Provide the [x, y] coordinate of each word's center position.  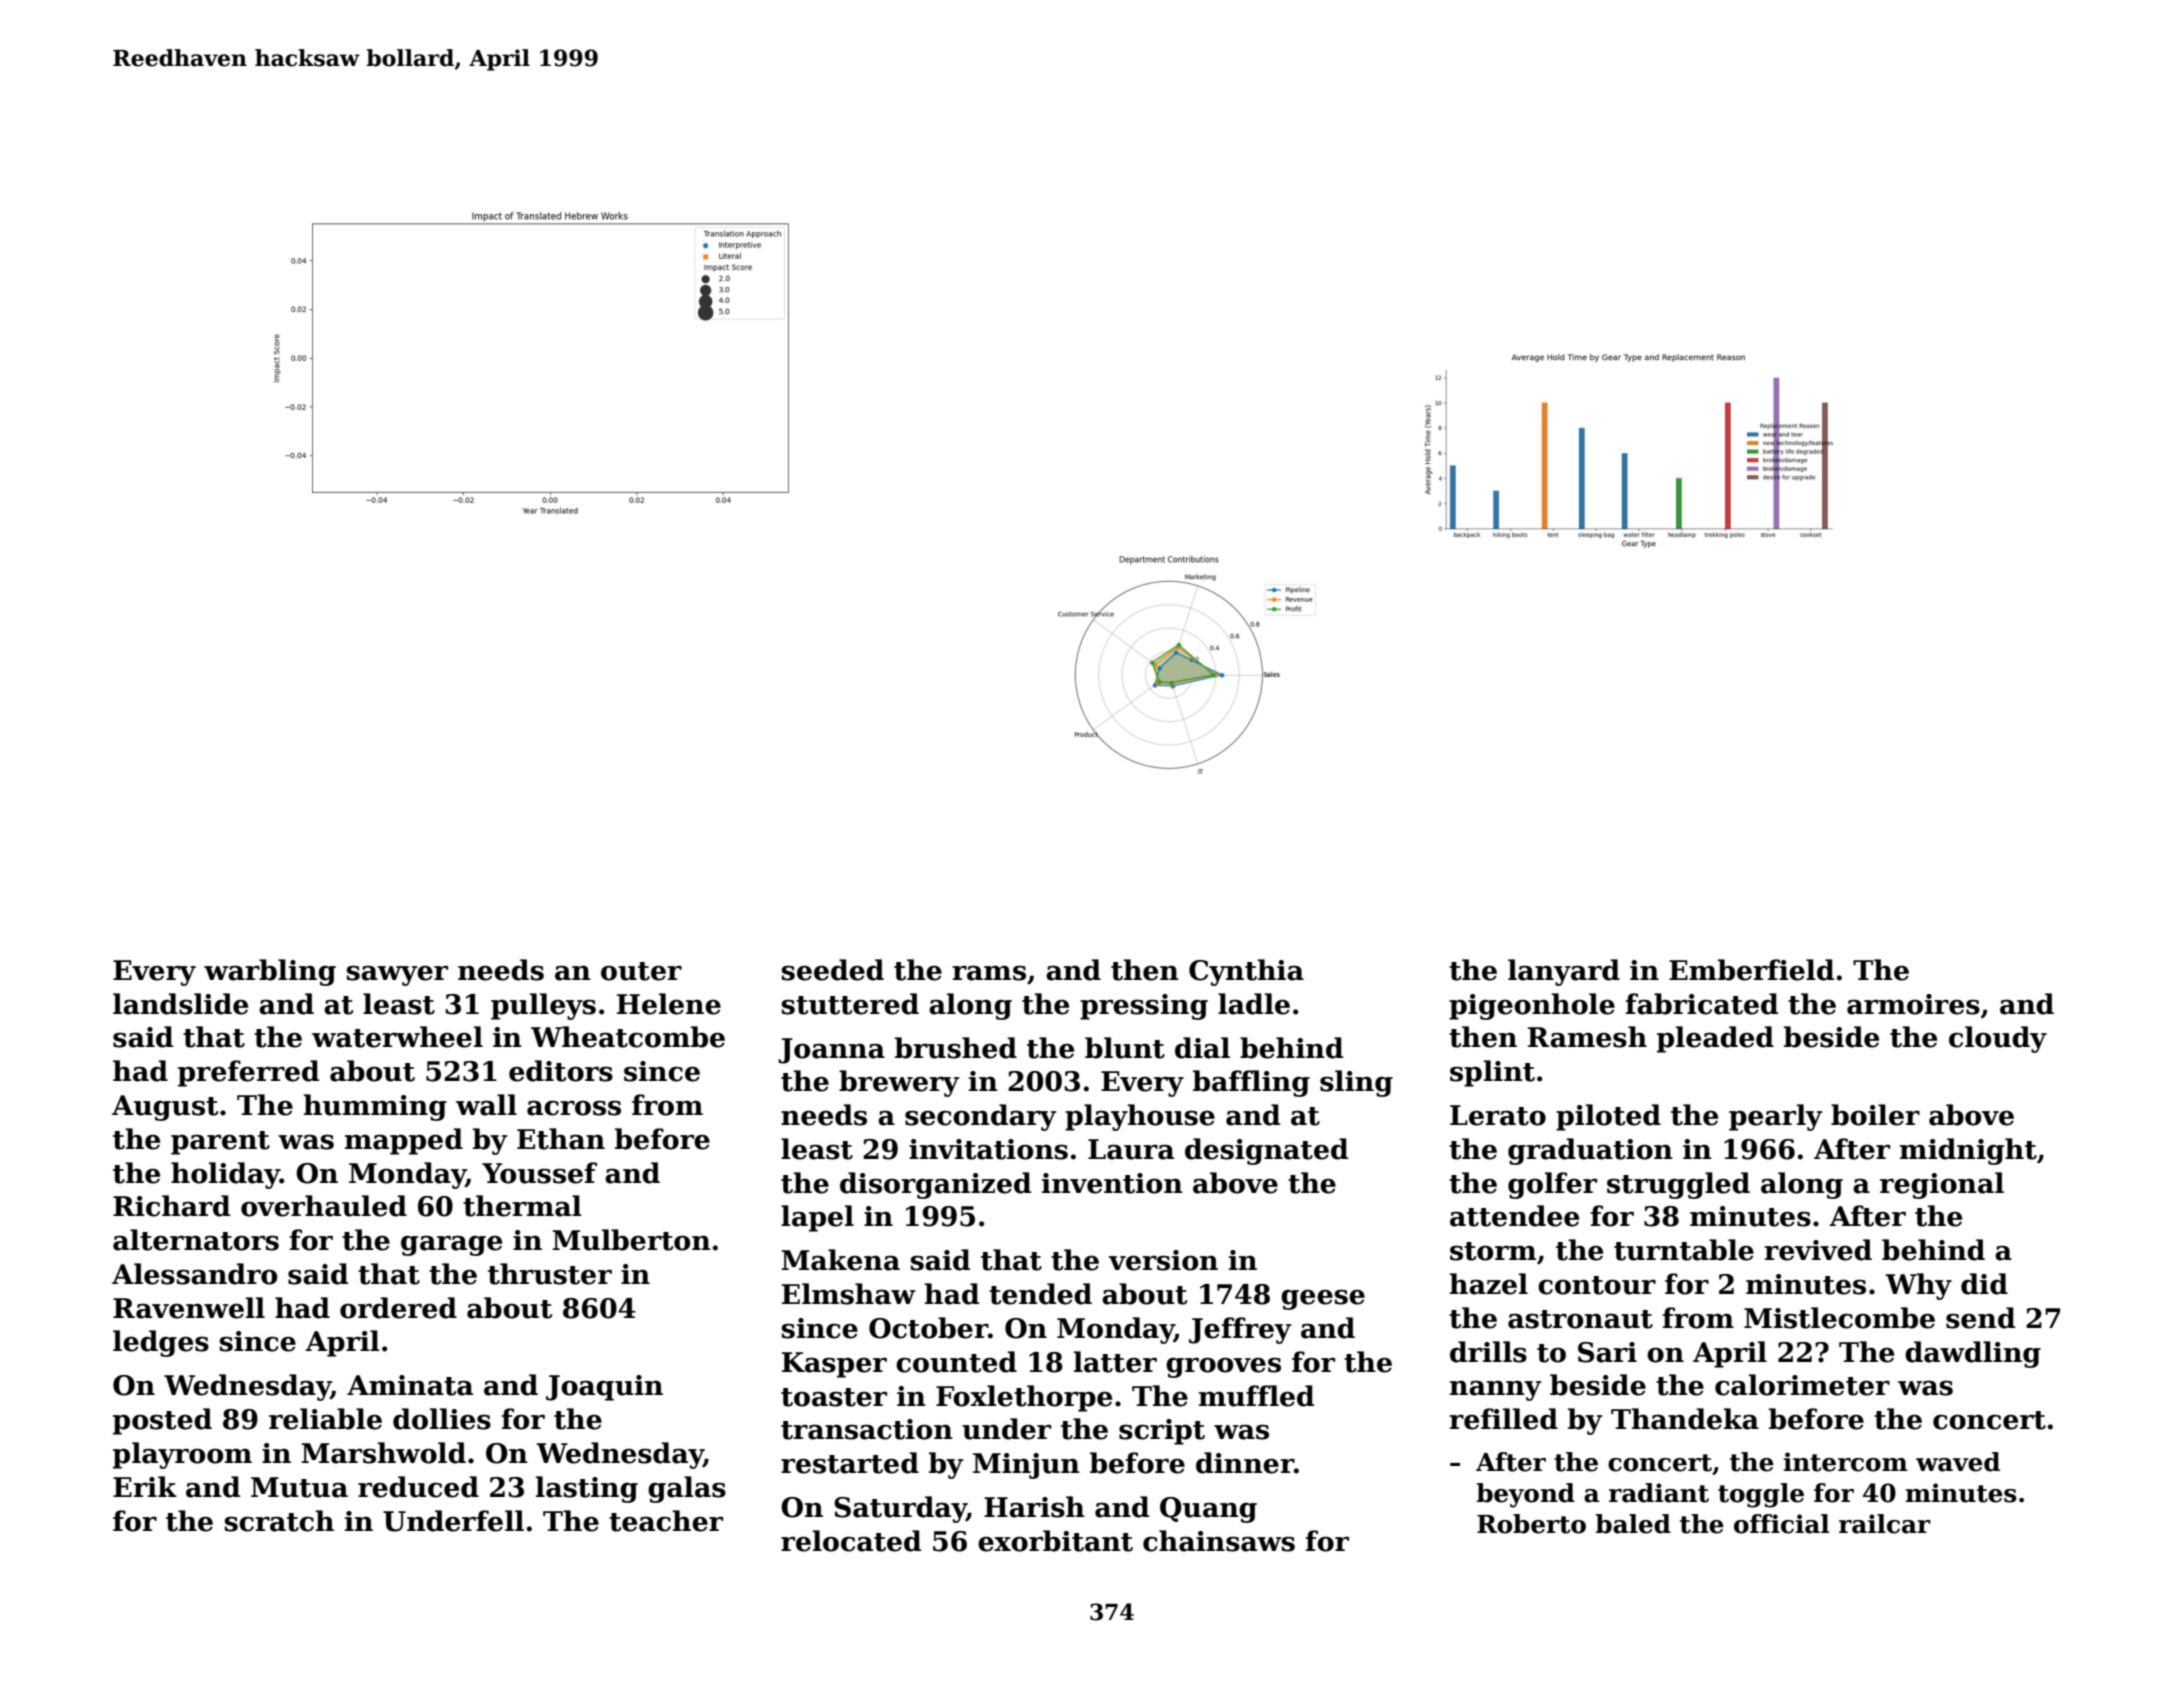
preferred [248, 1073]
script [1162, 1432]
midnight [1968, 1151]
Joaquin [604, 1388]
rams [989, 973]
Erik [145, 1486]
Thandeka [1685, 1419]
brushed [956, 1048]
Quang [1208, 1510]
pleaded [1715, 1039]
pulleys [543, 1006]
